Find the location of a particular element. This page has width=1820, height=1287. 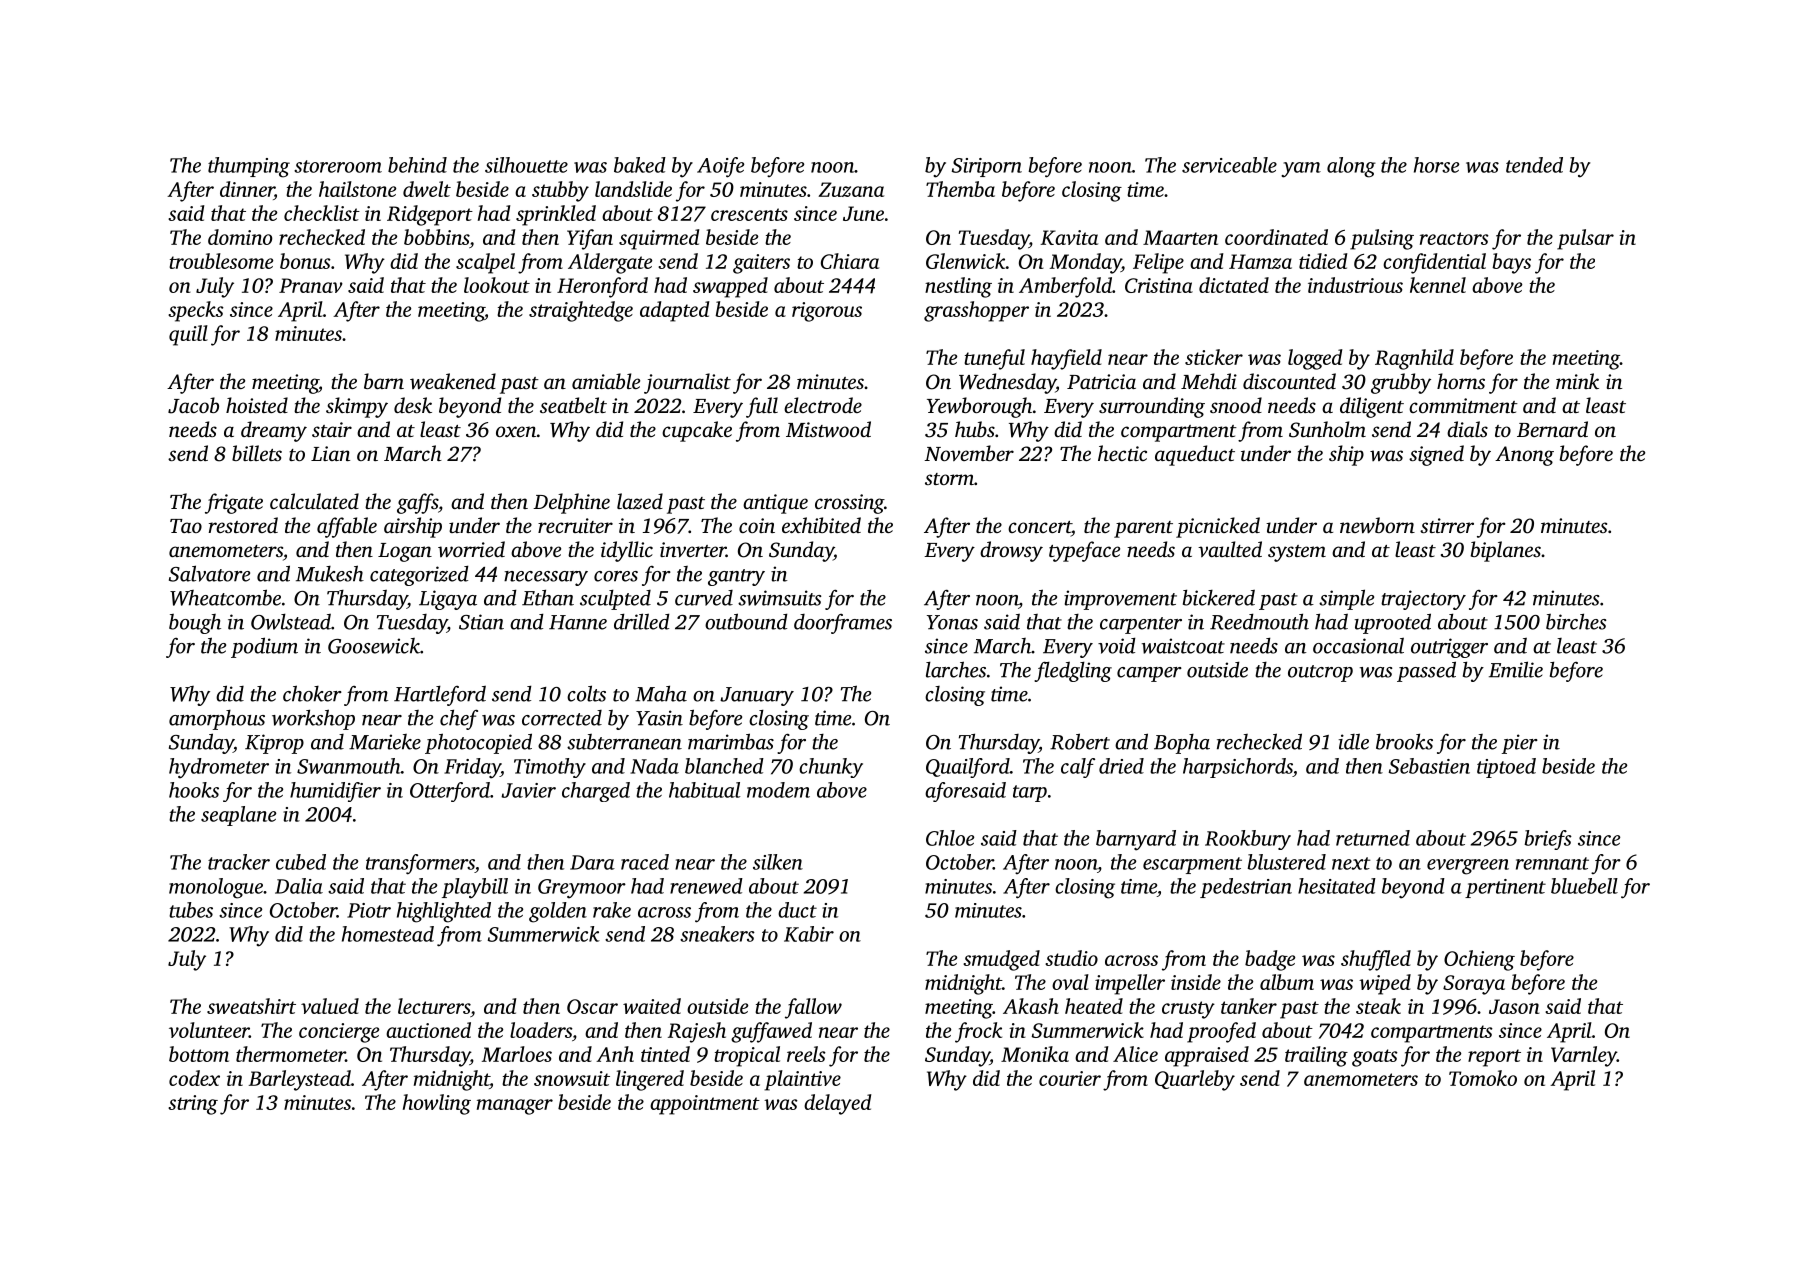

hectic is located at coordinates (1122, 453).
